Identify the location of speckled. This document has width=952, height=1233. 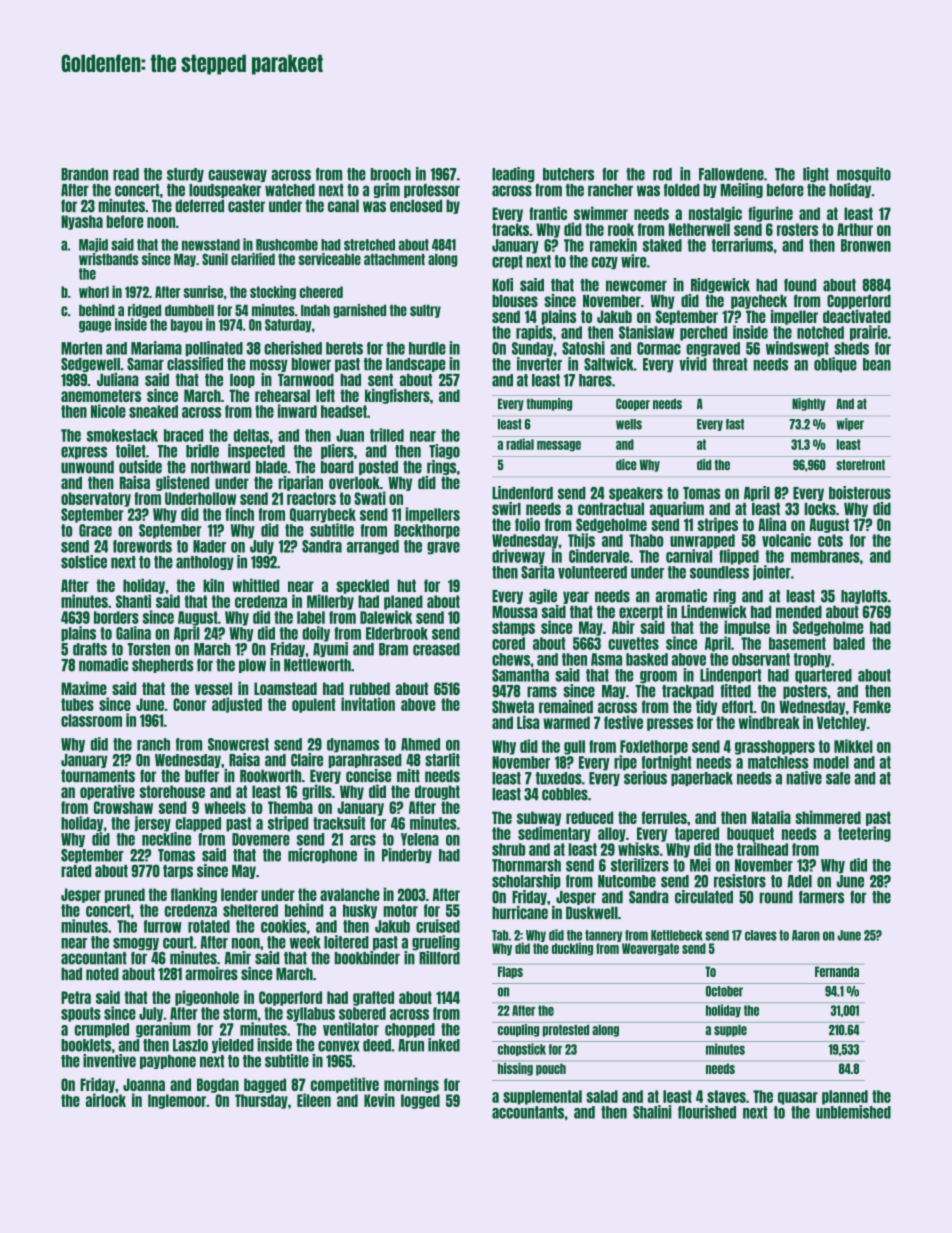
(362, 586).
